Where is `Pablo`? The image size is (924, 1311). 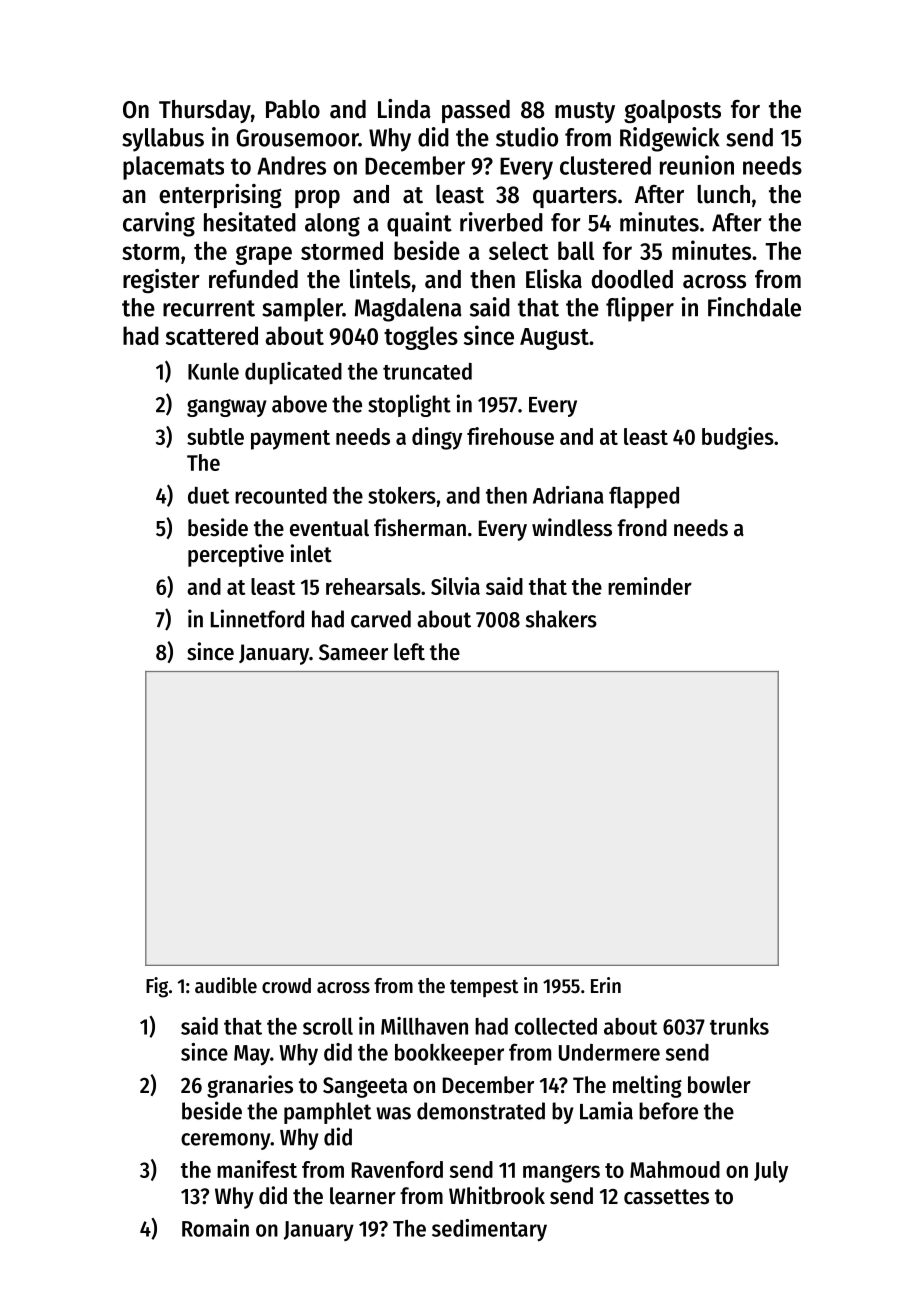 Pablo is located at coordinates (293, 109).
